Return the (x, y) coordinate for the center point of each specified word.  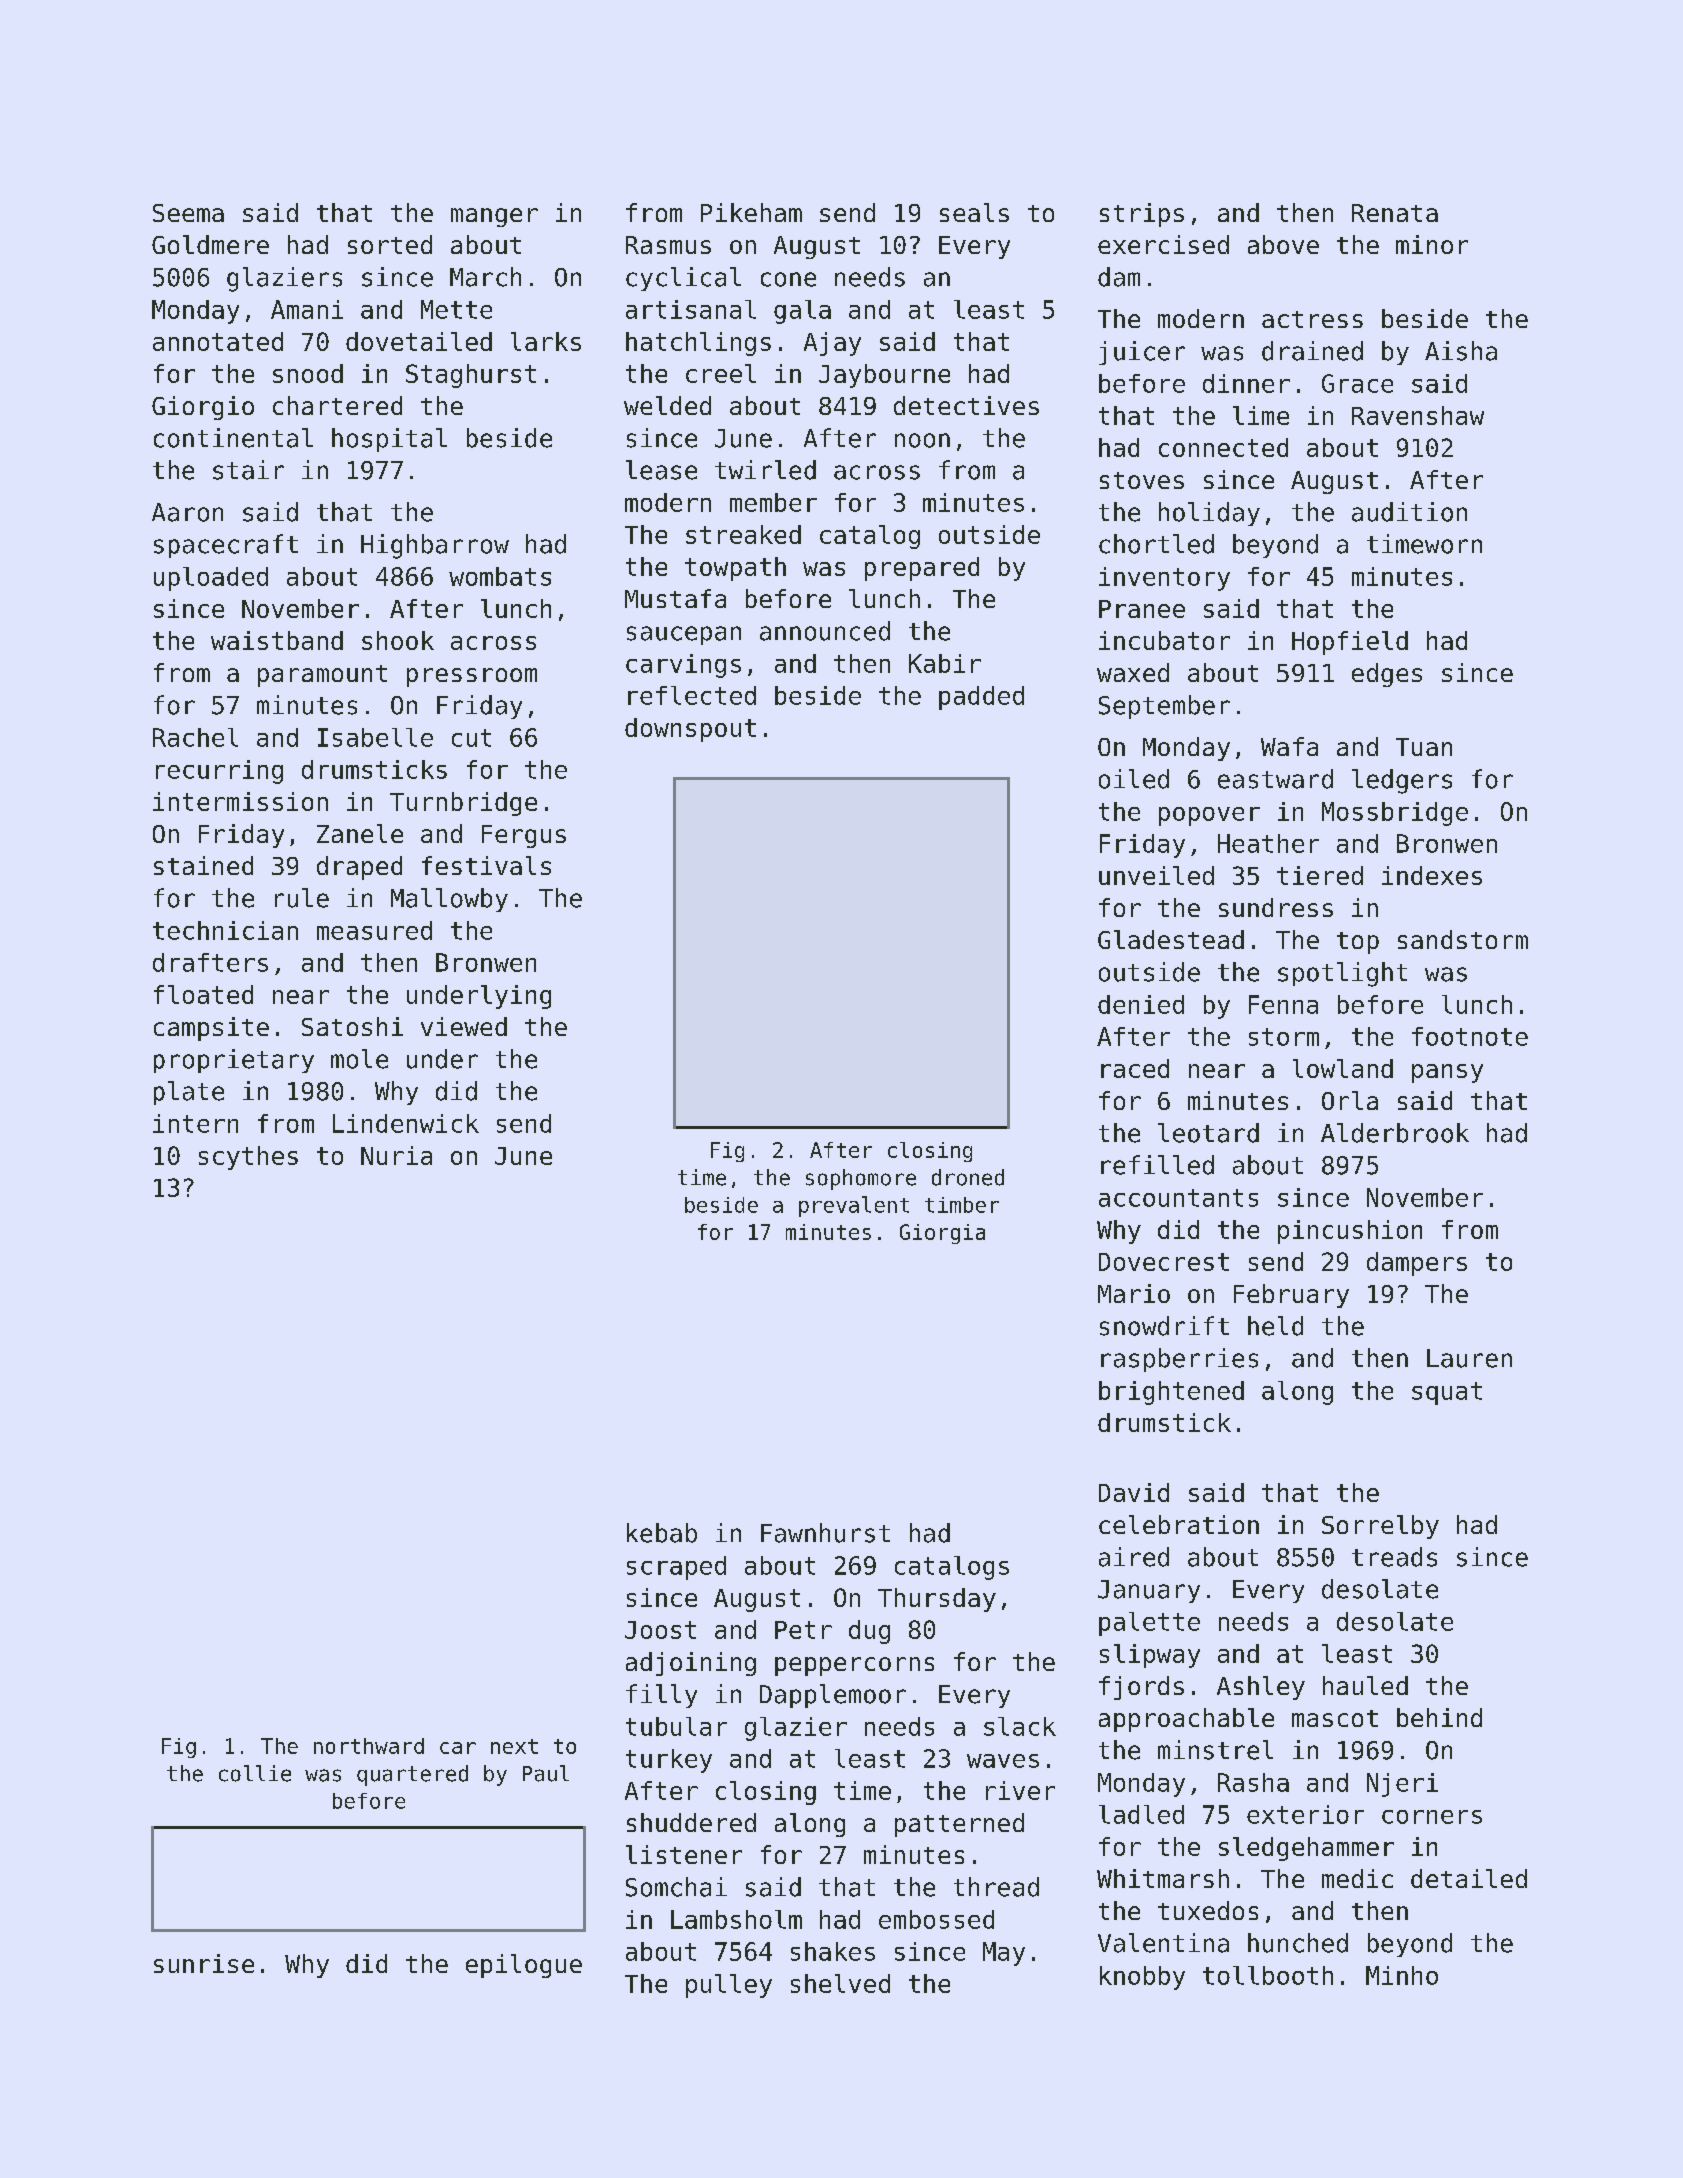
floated (203, 994)
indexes (1432, 875)
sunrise (204, 1963)
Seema (188, 213)
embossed (936, 1919)
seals (974, 212)
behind (1439, 1717)
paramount (322, 676)
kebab (662, 1533)
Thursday (937, 1600)
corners (1432, 1817)
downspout (690, 730)
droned (968, 1177)
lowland (1343, 1068)
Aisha (1461, 351)
